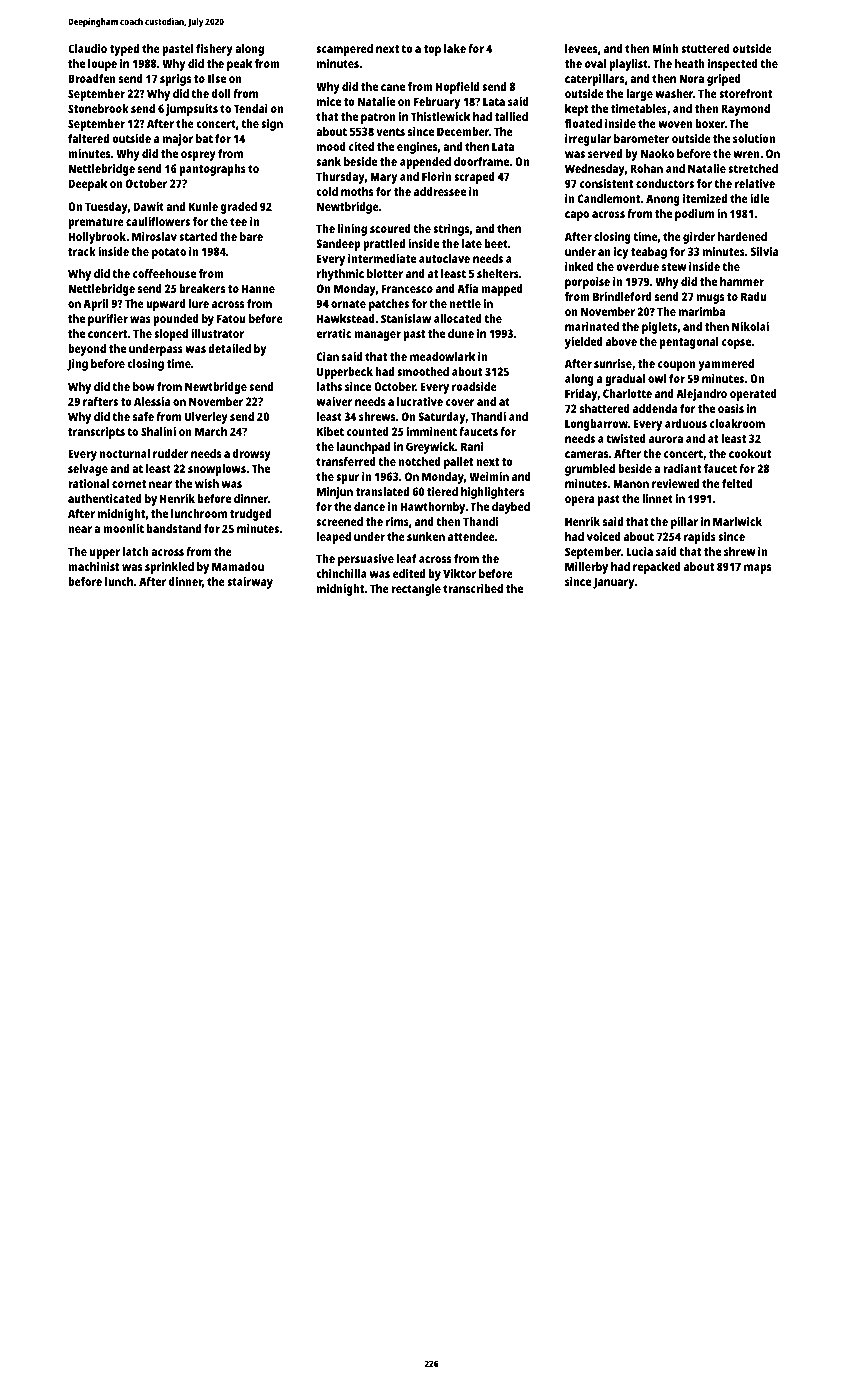  I want to click on Stanislaw, so click(406, 318).
